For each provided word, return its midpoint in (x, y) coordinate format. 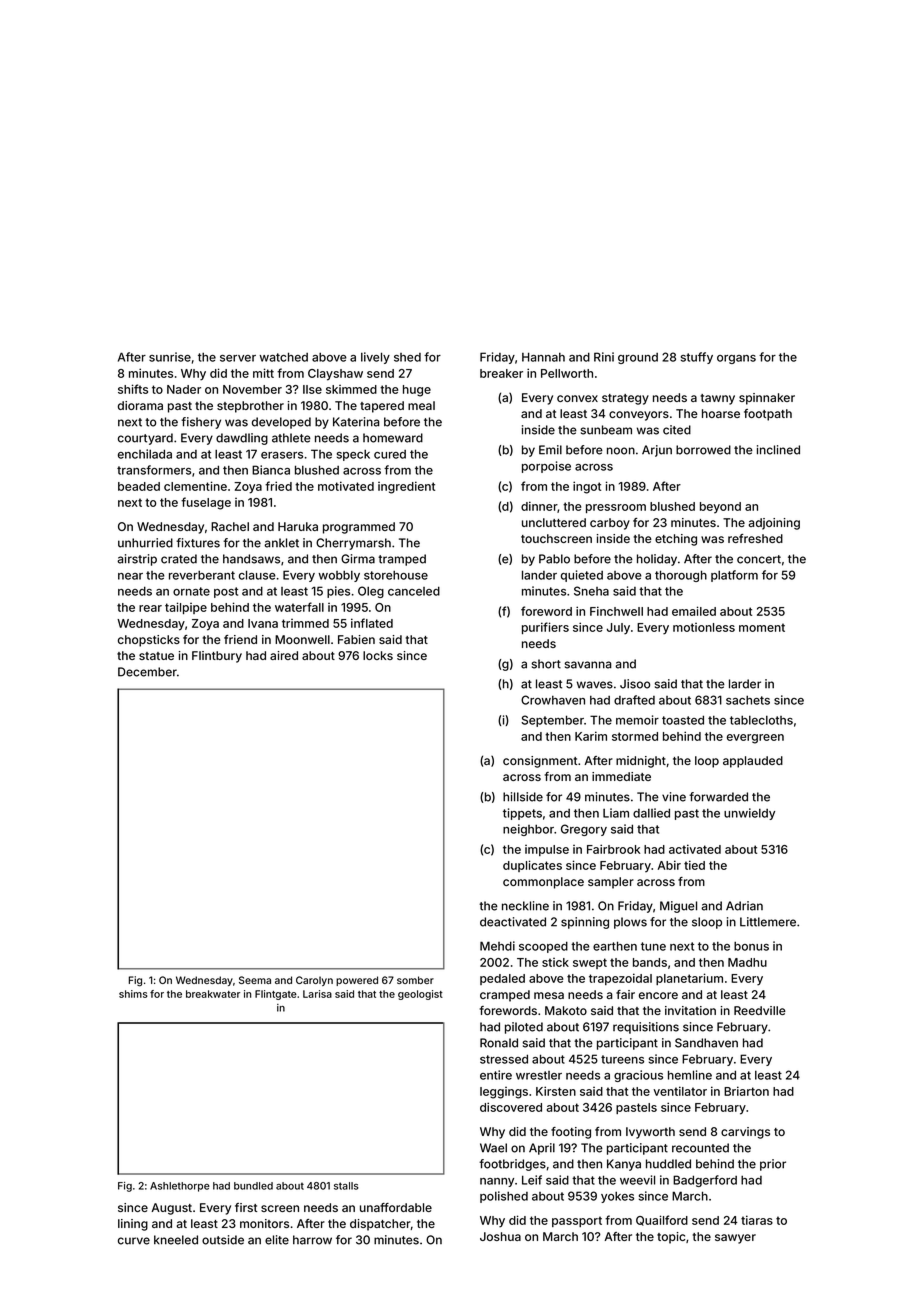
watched (283, 357)
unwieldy (749, 814)
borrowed (703, 450)
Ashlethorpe (180, 1187)
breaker (501, 373)
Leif (532, 1180)
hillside (523, 797)
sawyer (735, 1239)
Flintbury (217, 657)
